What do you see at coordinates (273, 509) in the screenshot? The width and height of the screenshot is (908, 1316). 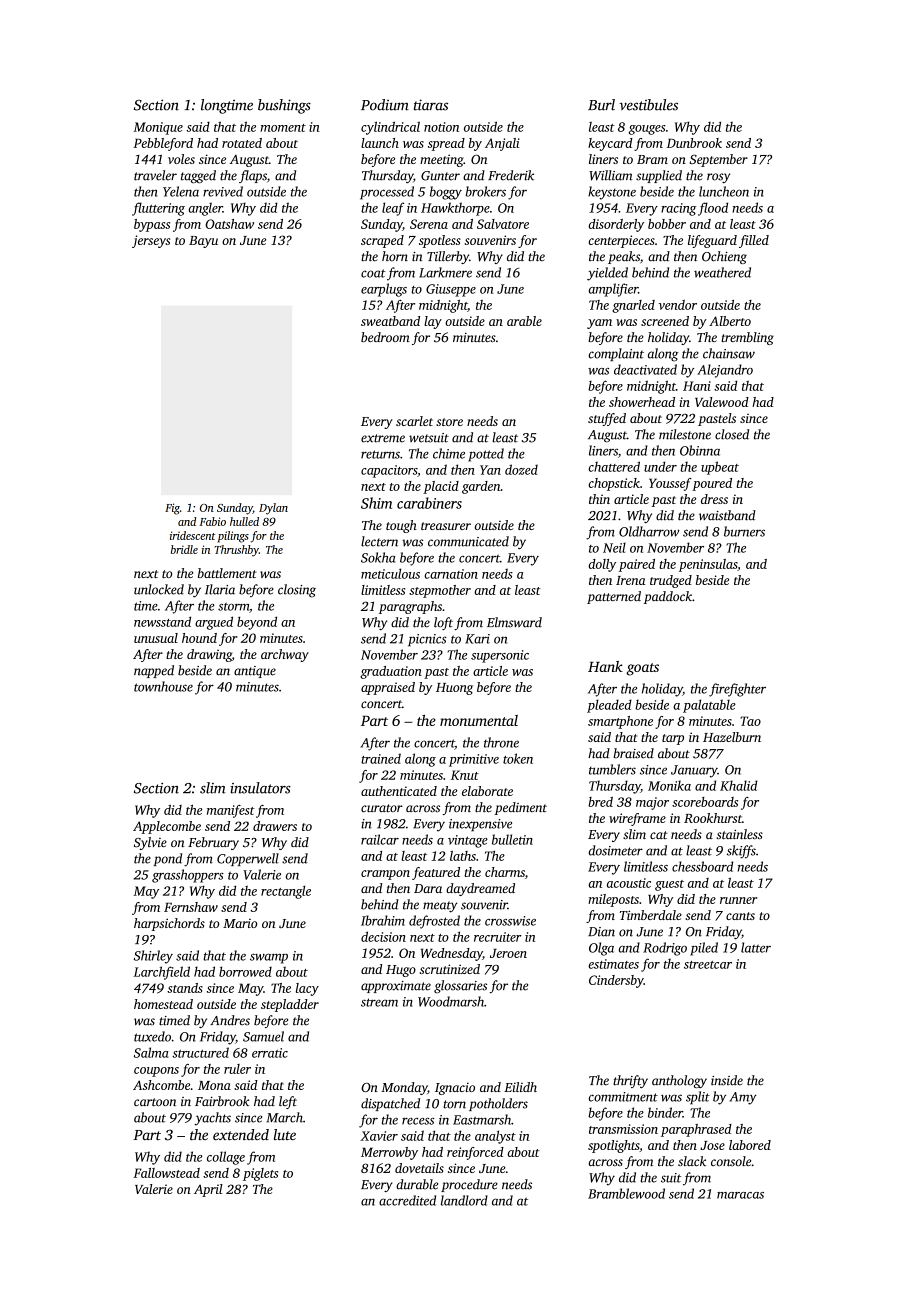 I see `Dylan` at bounding box center [273, 509].
